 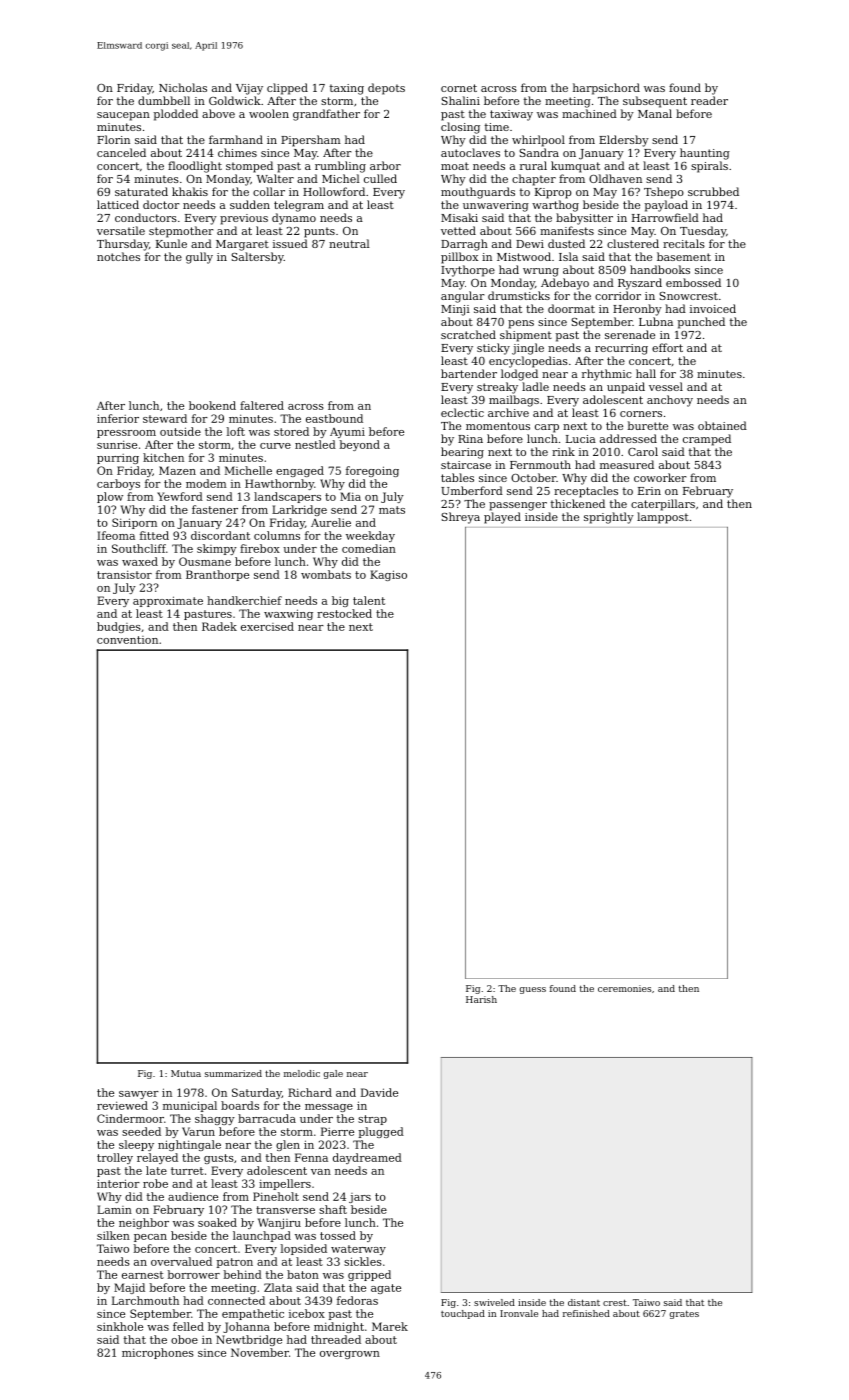 I want to click on Radek, so click(x=219, y=626).
